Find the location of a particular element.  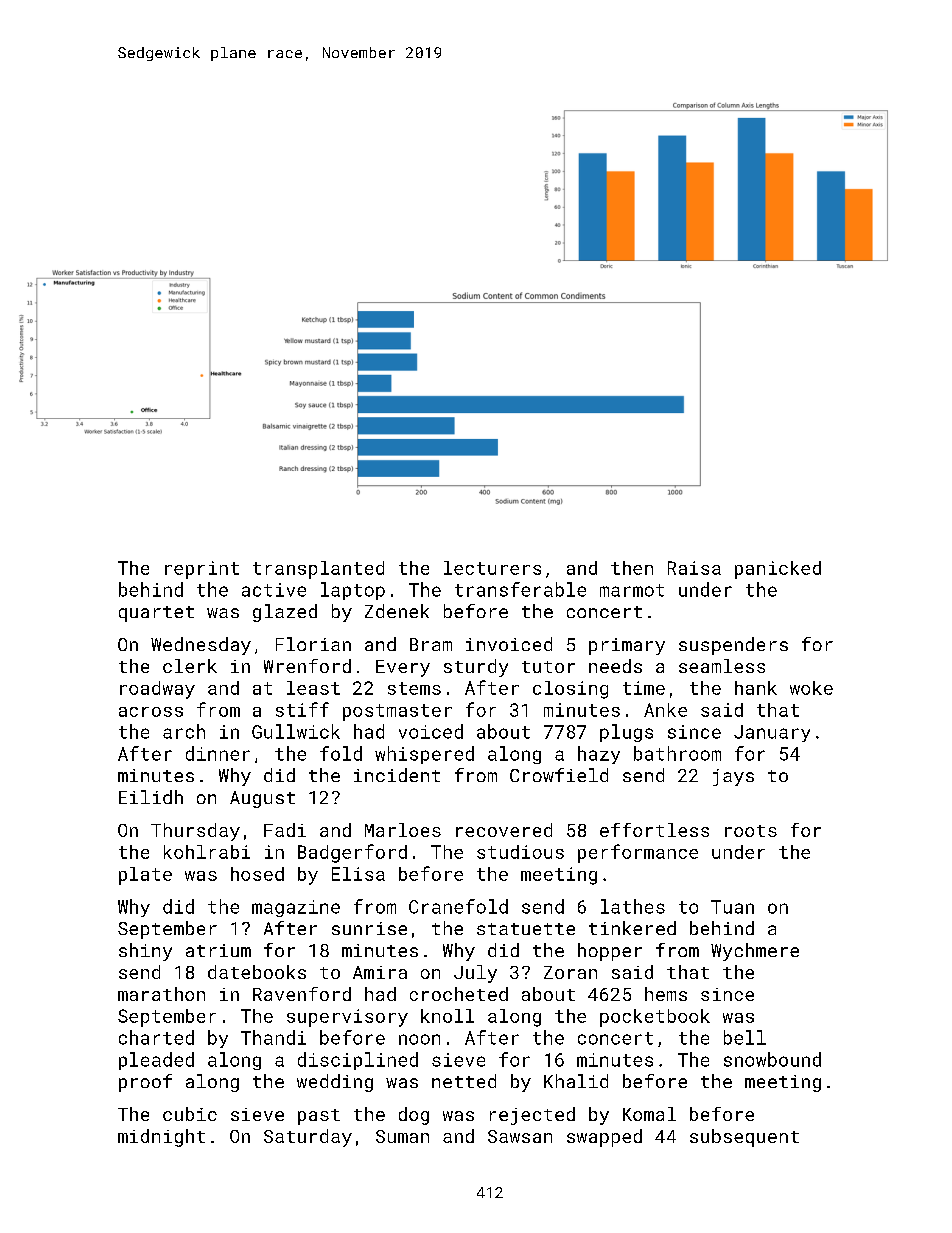

swapped is located at coordinates (604, 1138).
